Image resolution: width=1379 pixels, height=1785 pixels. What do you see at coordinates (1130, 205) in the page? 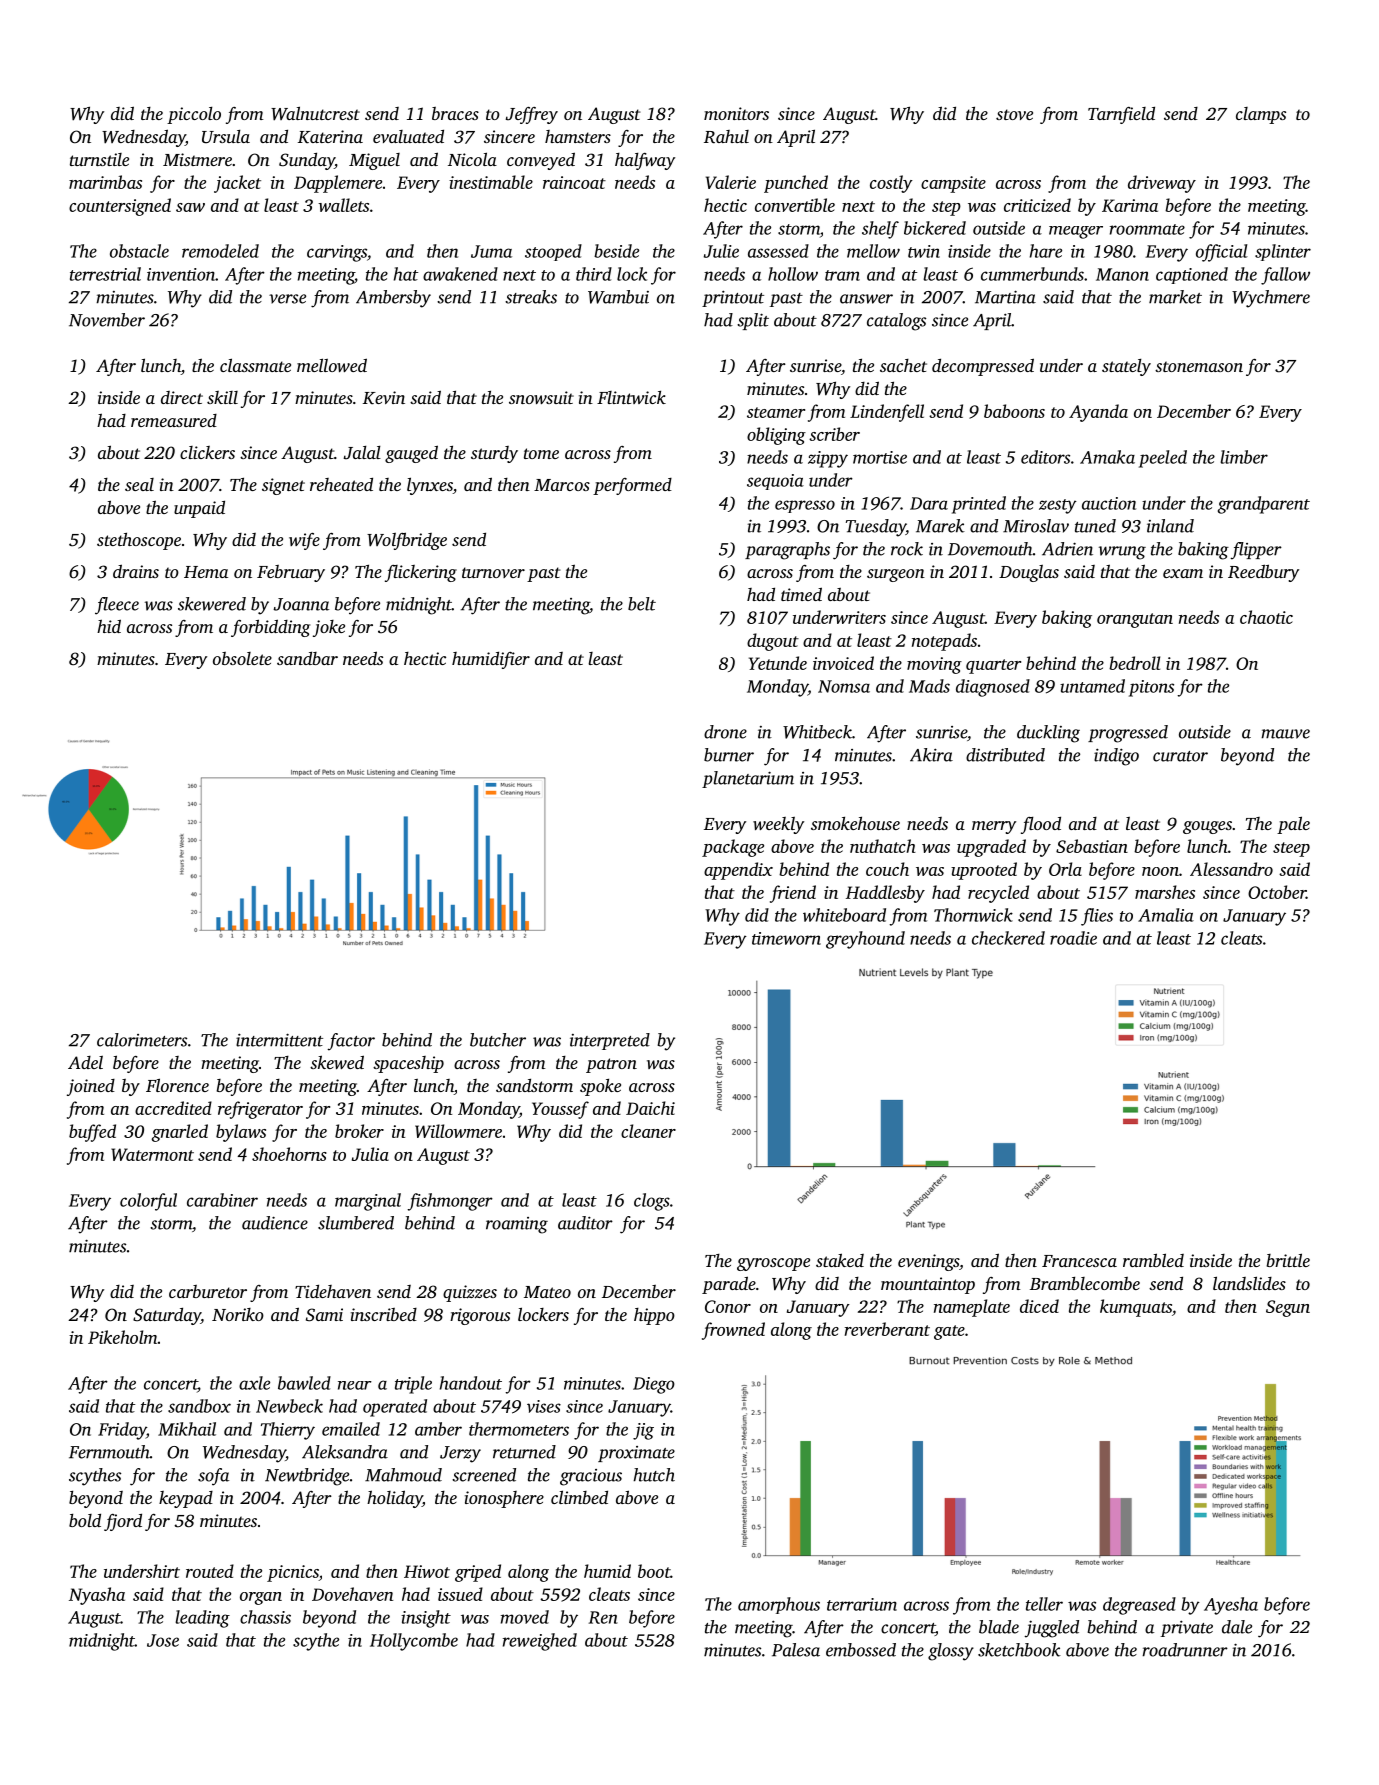
I see `Karima` at bounding box center [1130, 205].
